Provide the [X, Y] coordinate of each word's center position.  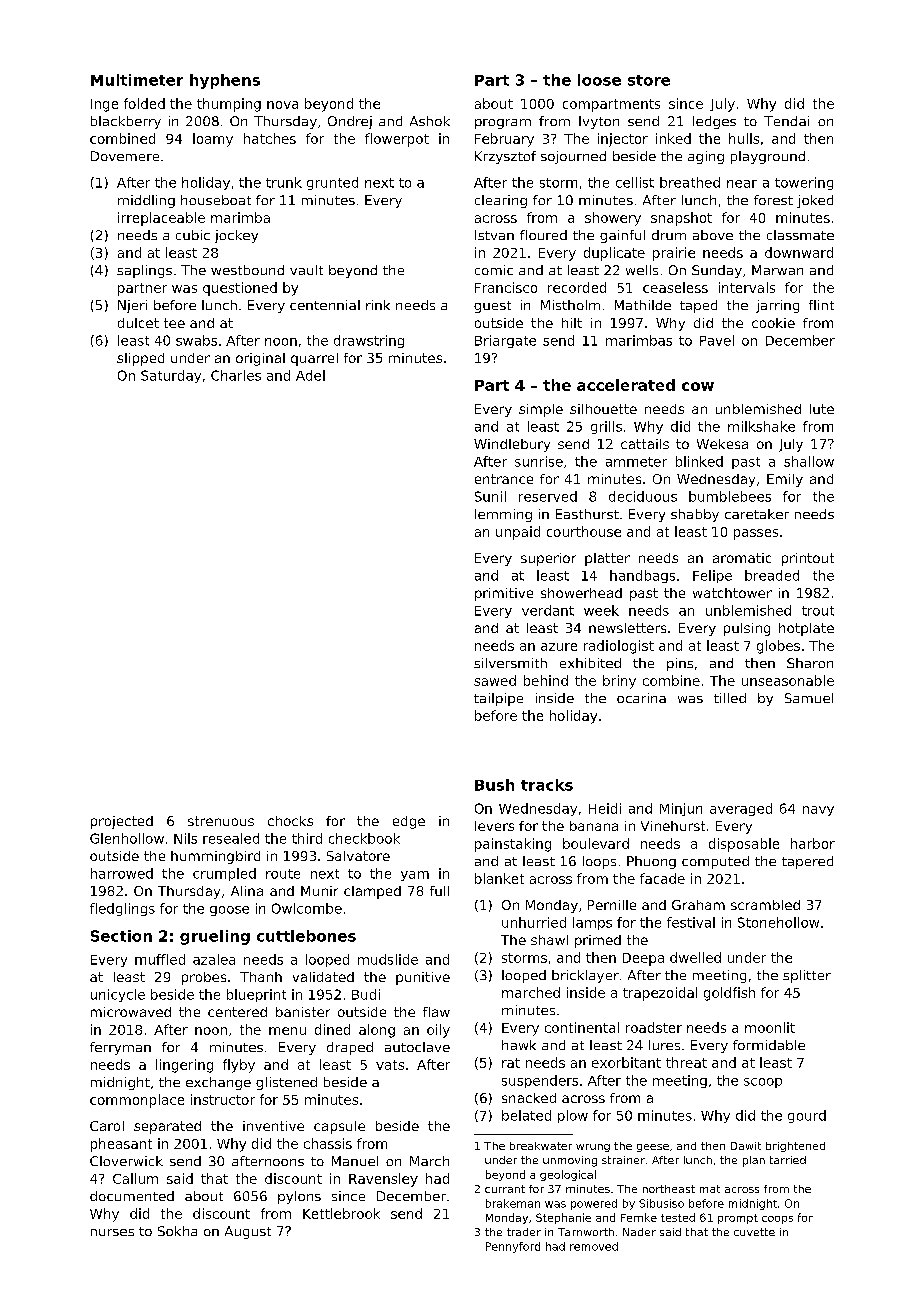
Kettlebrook [341, 1213]
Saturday [171, 376]
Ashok [430, 121]
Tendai [786, 121]
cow [698, 386]
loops [599, 862]
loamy [213, 140]
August [248, 1232]
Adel [310, 375]
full [439, 891]
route [283, 874]
